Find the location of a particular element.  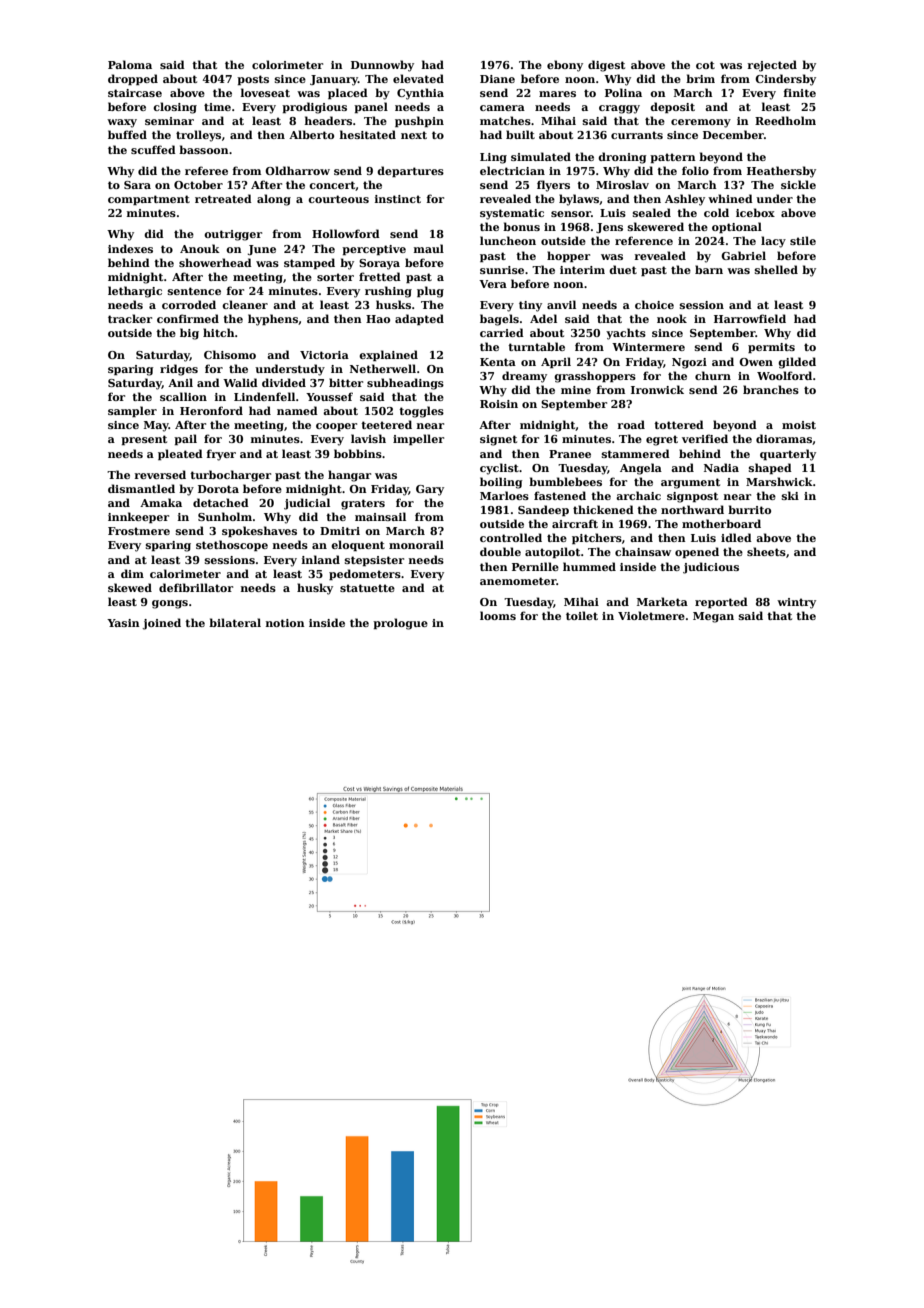

Lindenfell is located at coordinates (264, 396).
